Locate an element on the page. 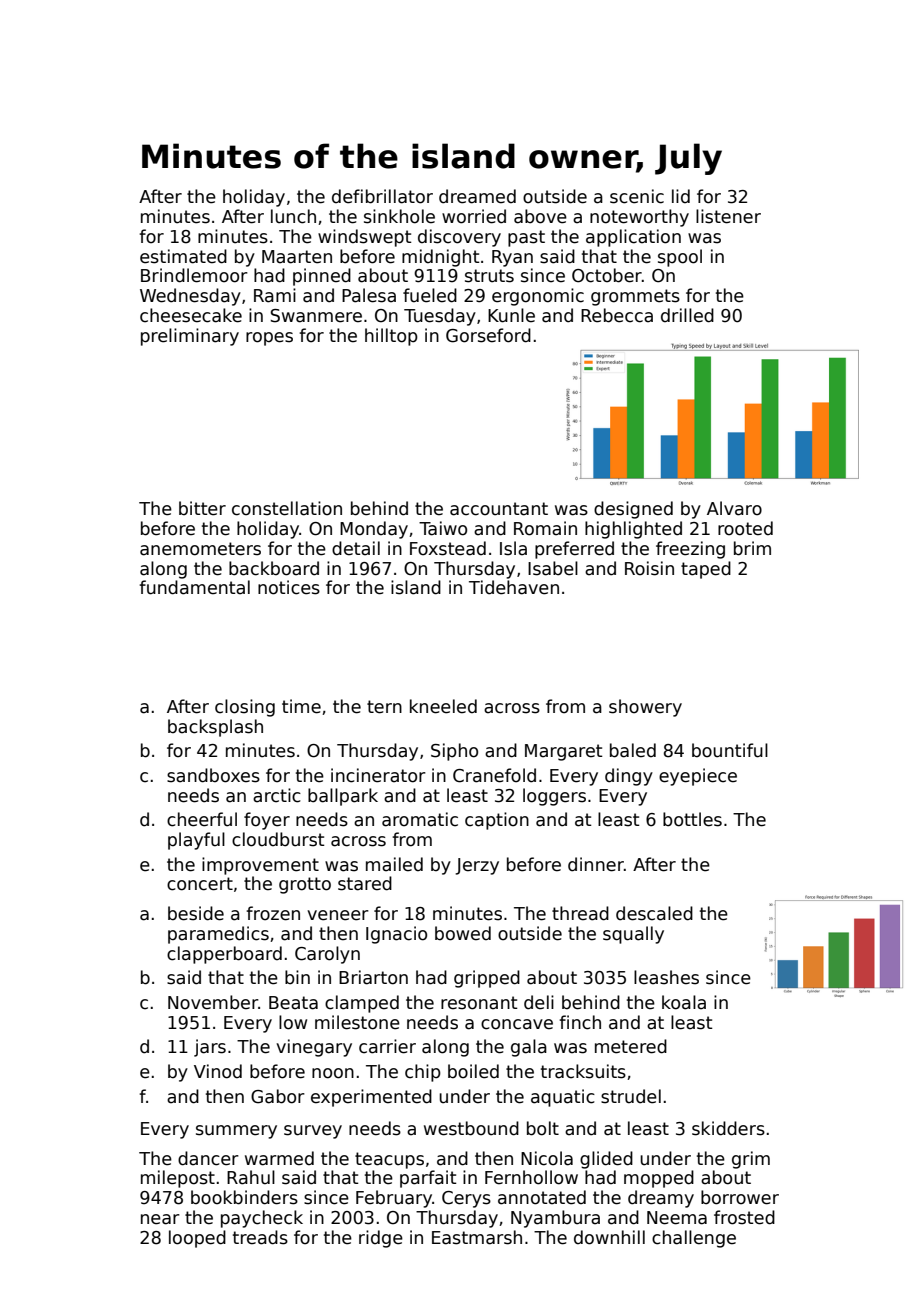  teacups is located at coordinates (389, 1160).
